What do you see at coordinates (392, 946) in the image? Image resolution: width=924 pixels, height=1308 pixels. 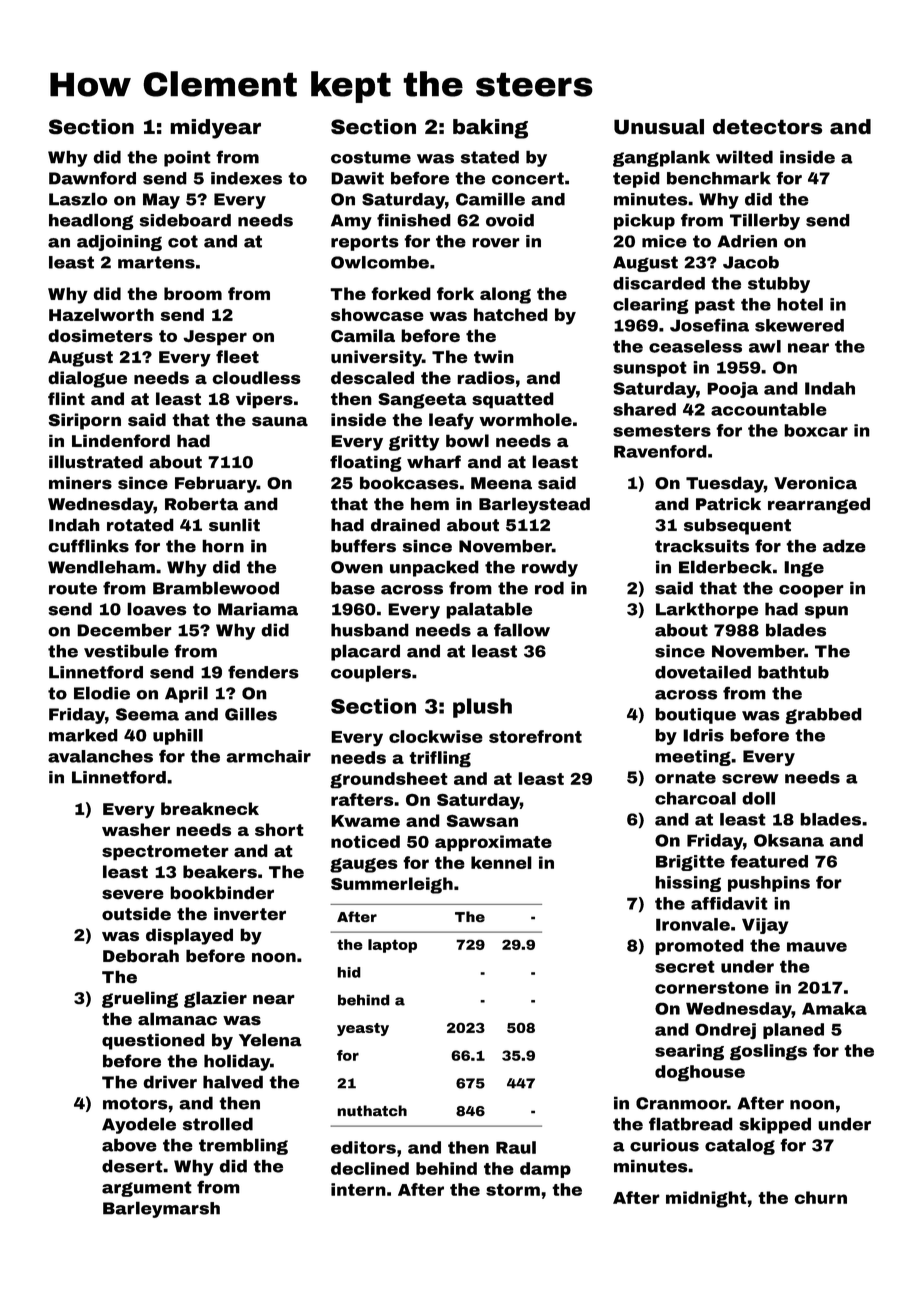 I see `laptop` at bounding box center [392, 946].
